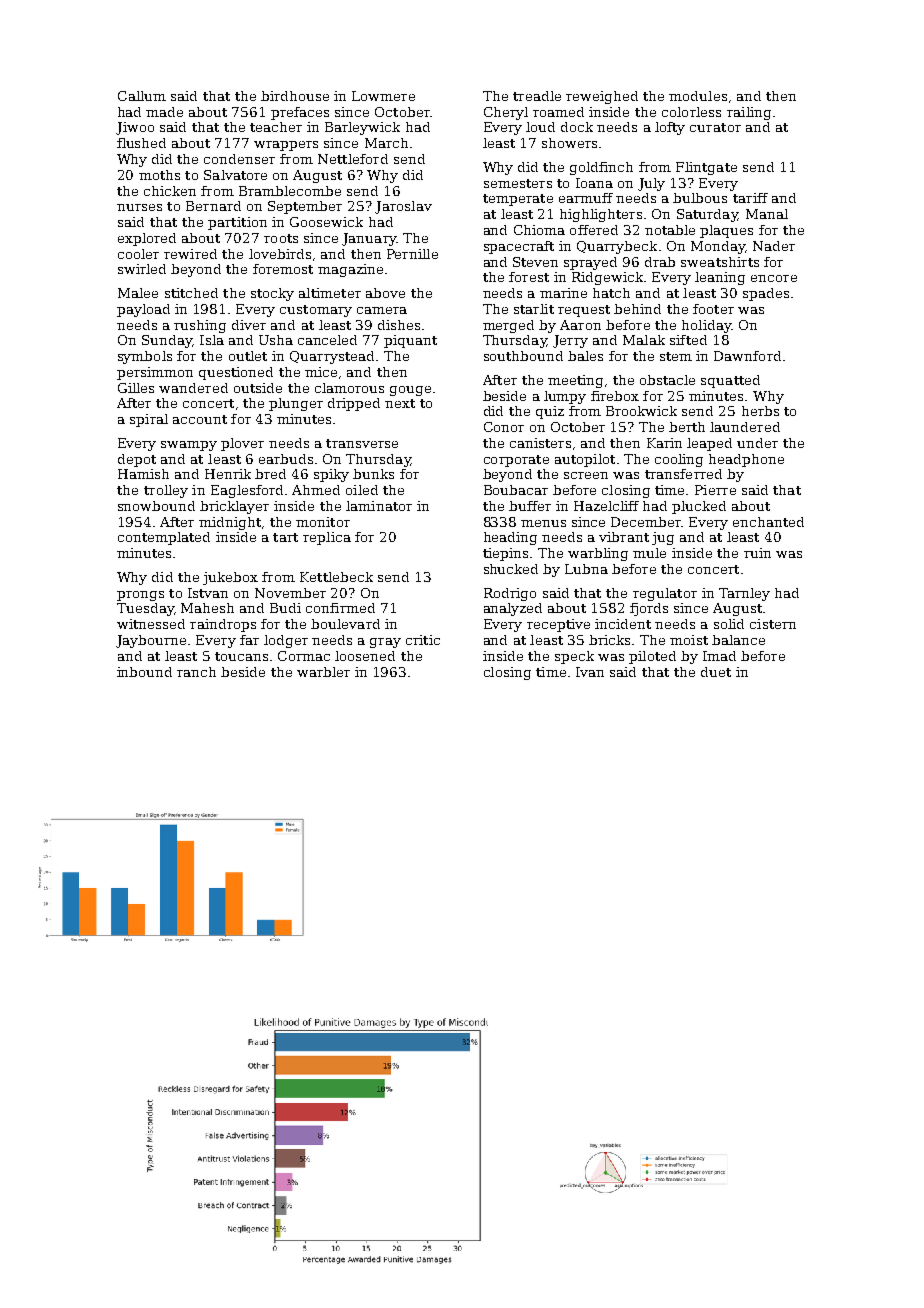  What do you see at coordinates (403, 207) in the page?
I see `Jaroslav` at bounding box center [403, 207].
